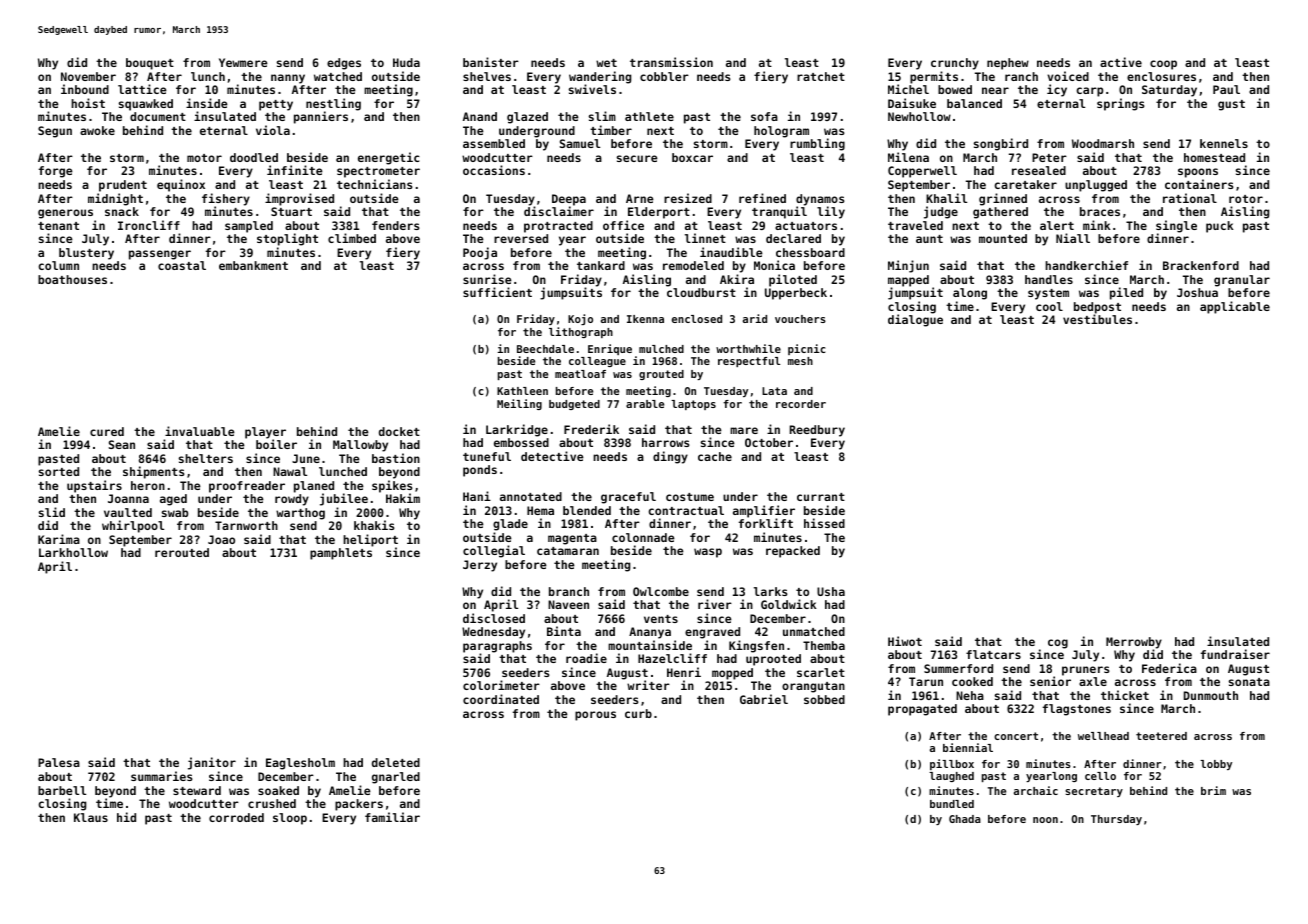 This screenshot has height=924, width=1308. What do you see at coordinates (150, 64) in the screenshot?
I see `bouquet` at bounding box center [150, 64].
